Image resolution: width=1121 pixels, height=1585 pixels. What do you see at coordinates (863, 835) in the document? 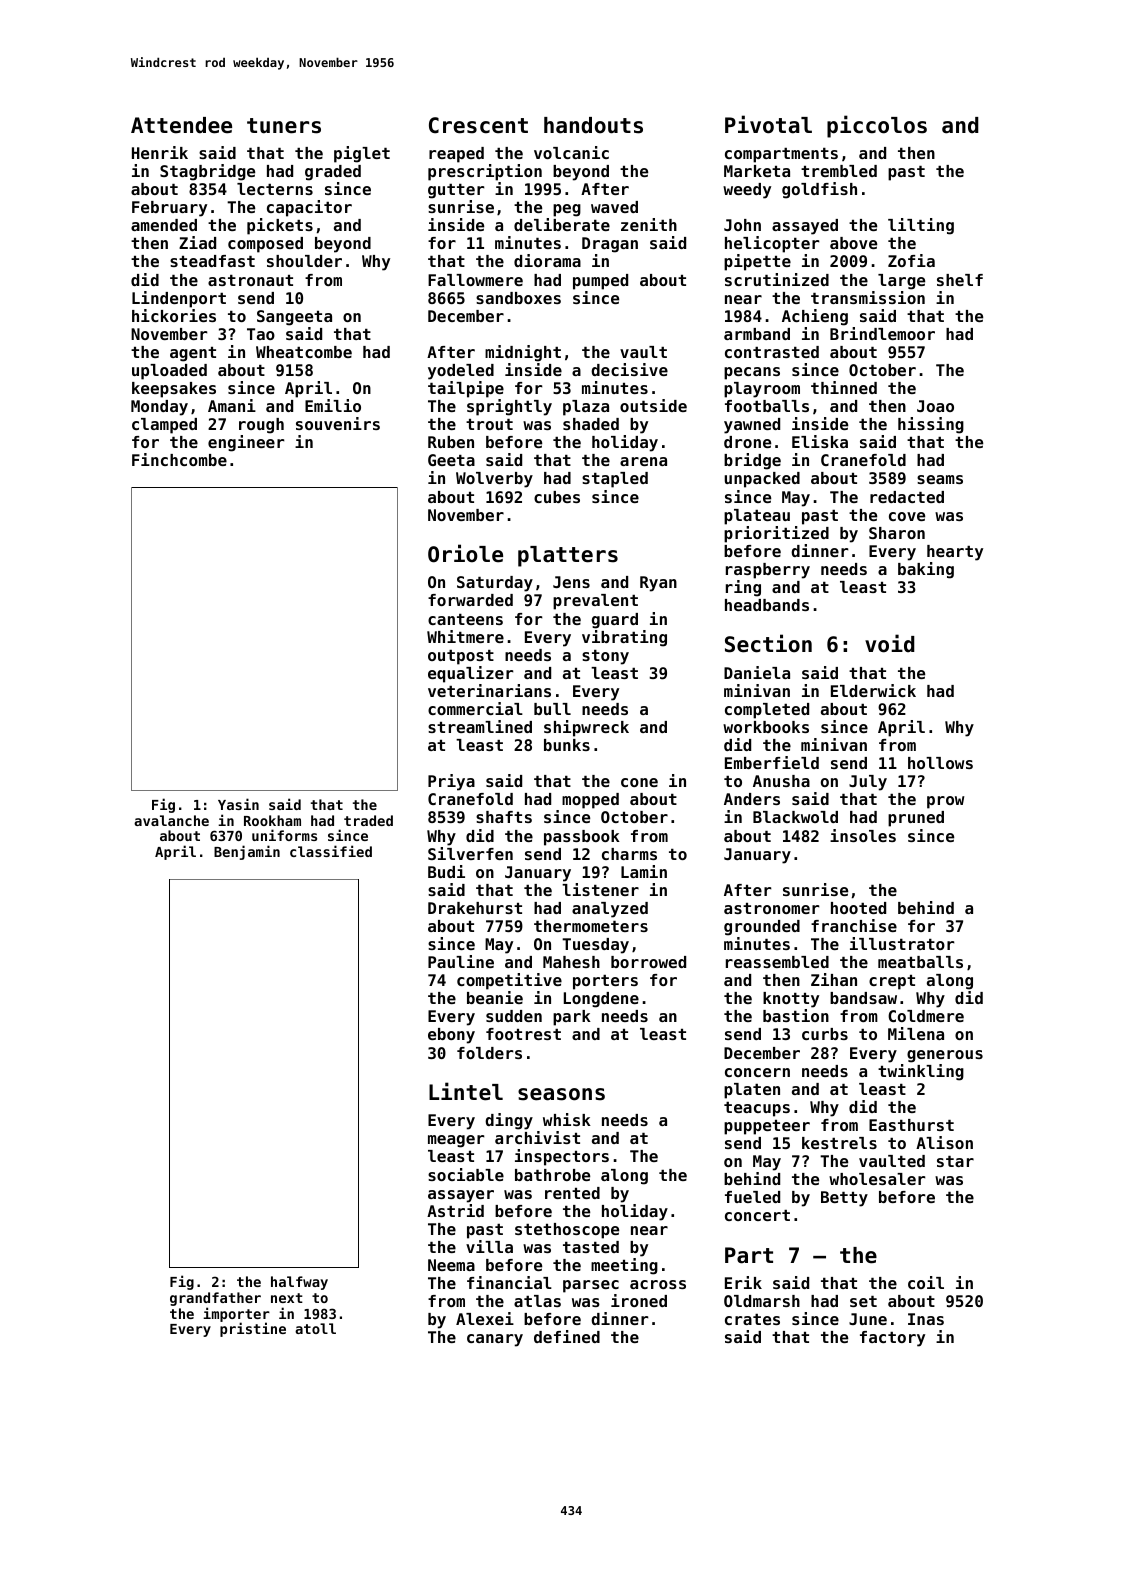
I see `insoles` at bounding box center [863, 835].
